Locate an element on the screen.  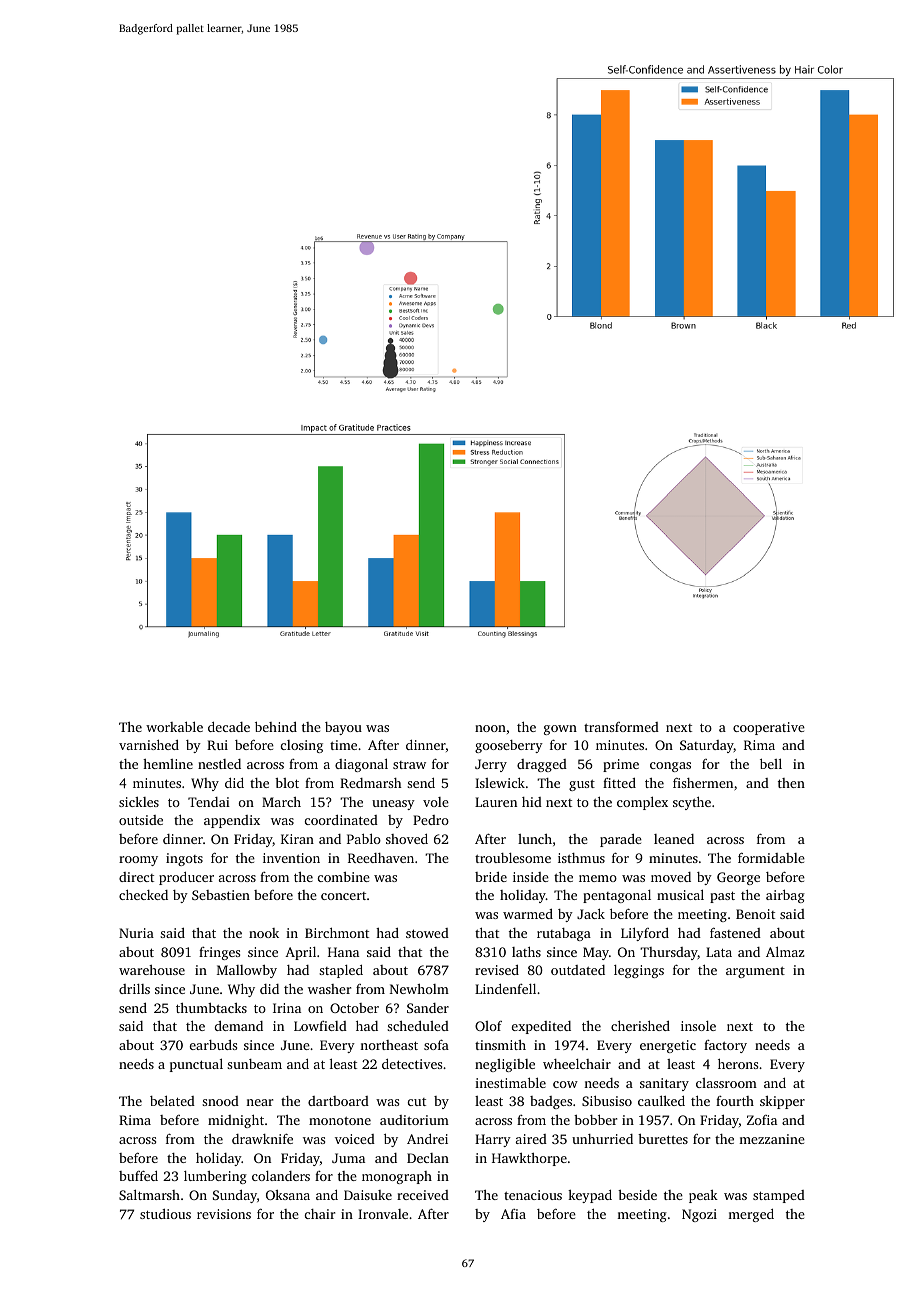
thumbtacks is located at coordinates (211, 1008).
